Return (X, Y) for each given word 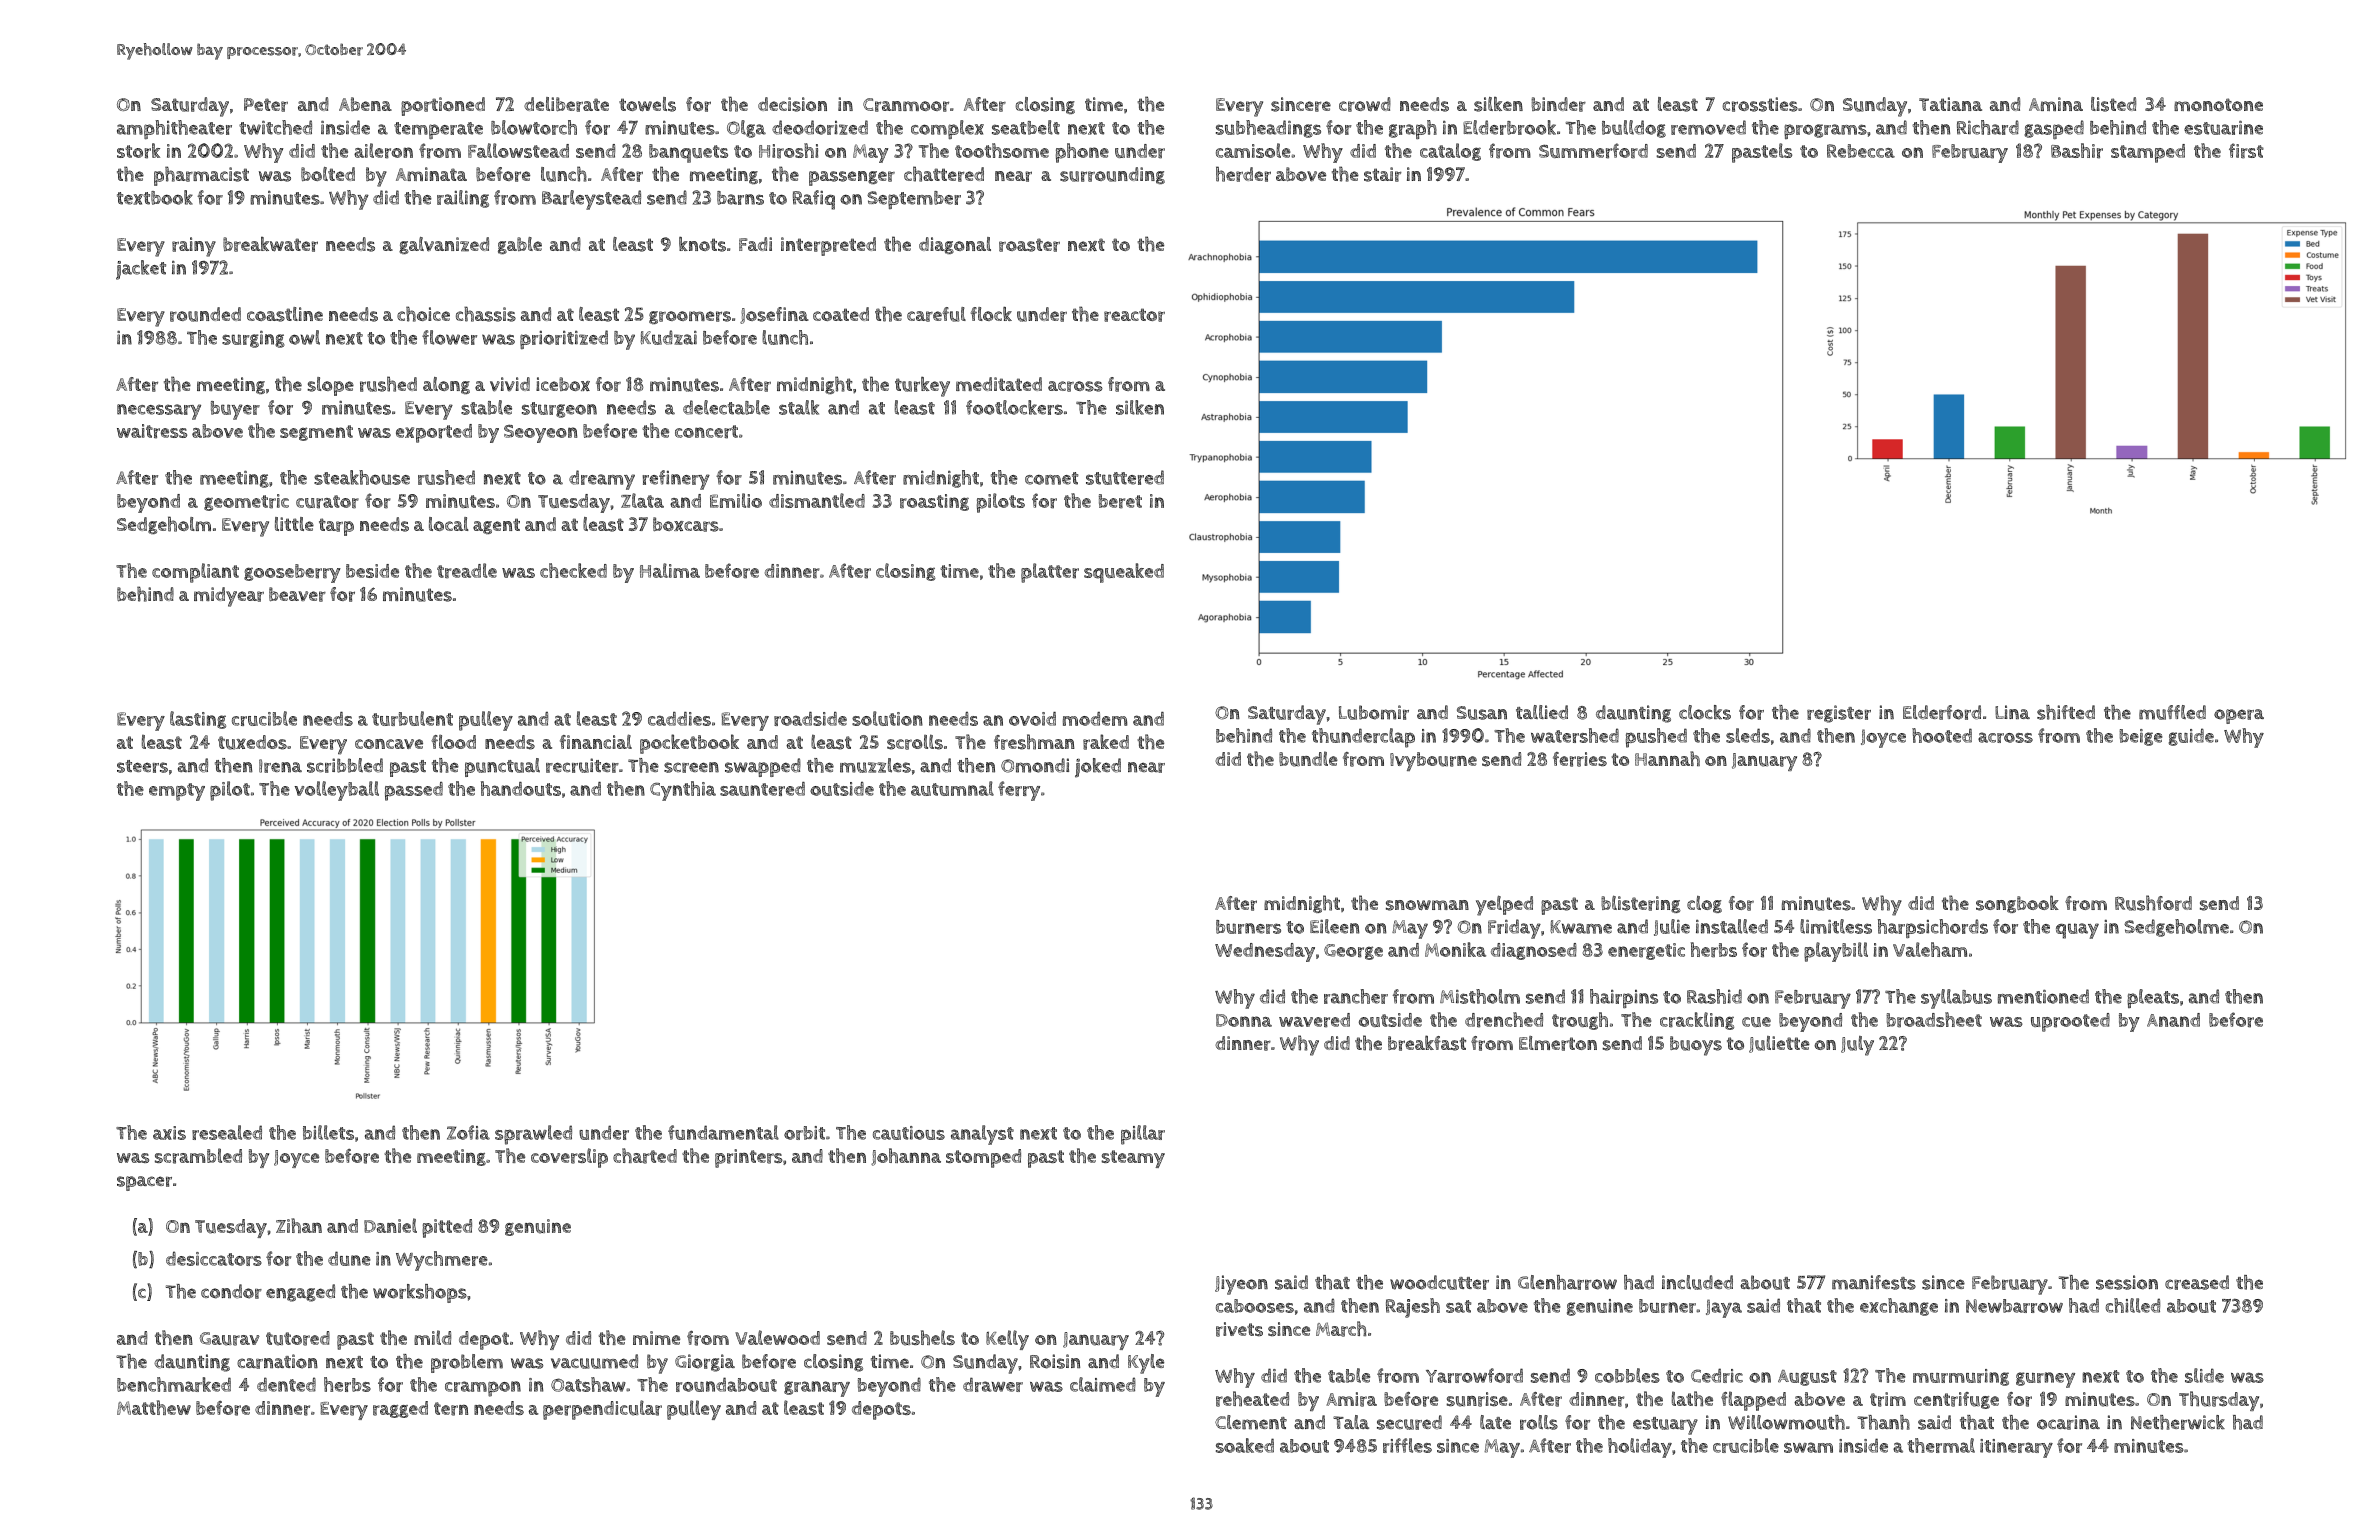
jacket (141, 270)
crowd (1365, 104)
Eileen (1335, 926)
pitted (447, 1228)
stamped (2148, 153)
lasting (198, 720)
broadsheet (1934, 1020)
